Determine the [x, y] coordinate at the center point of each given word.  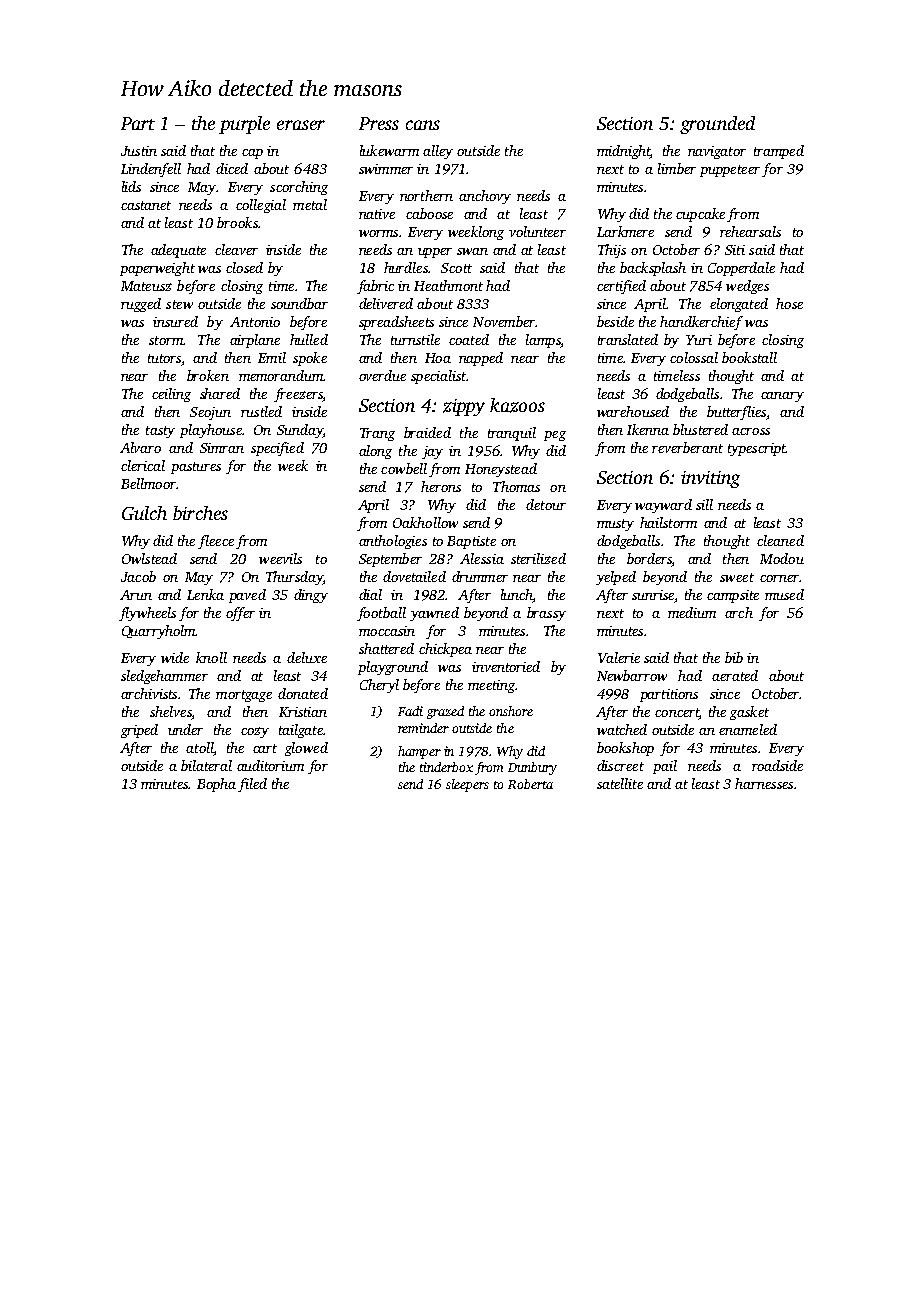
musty [615, 525]
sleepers [467, 785]
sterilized [538, 558]
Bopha [216, 785]
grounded [717, 125]
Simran [222, 448]
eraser [301, 125]
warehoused [633, 411]
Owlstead [149, 558]
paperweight [157, 269]
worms [378, 233]
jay [432, 452]
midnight [623, 152]
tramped [779, 152]
